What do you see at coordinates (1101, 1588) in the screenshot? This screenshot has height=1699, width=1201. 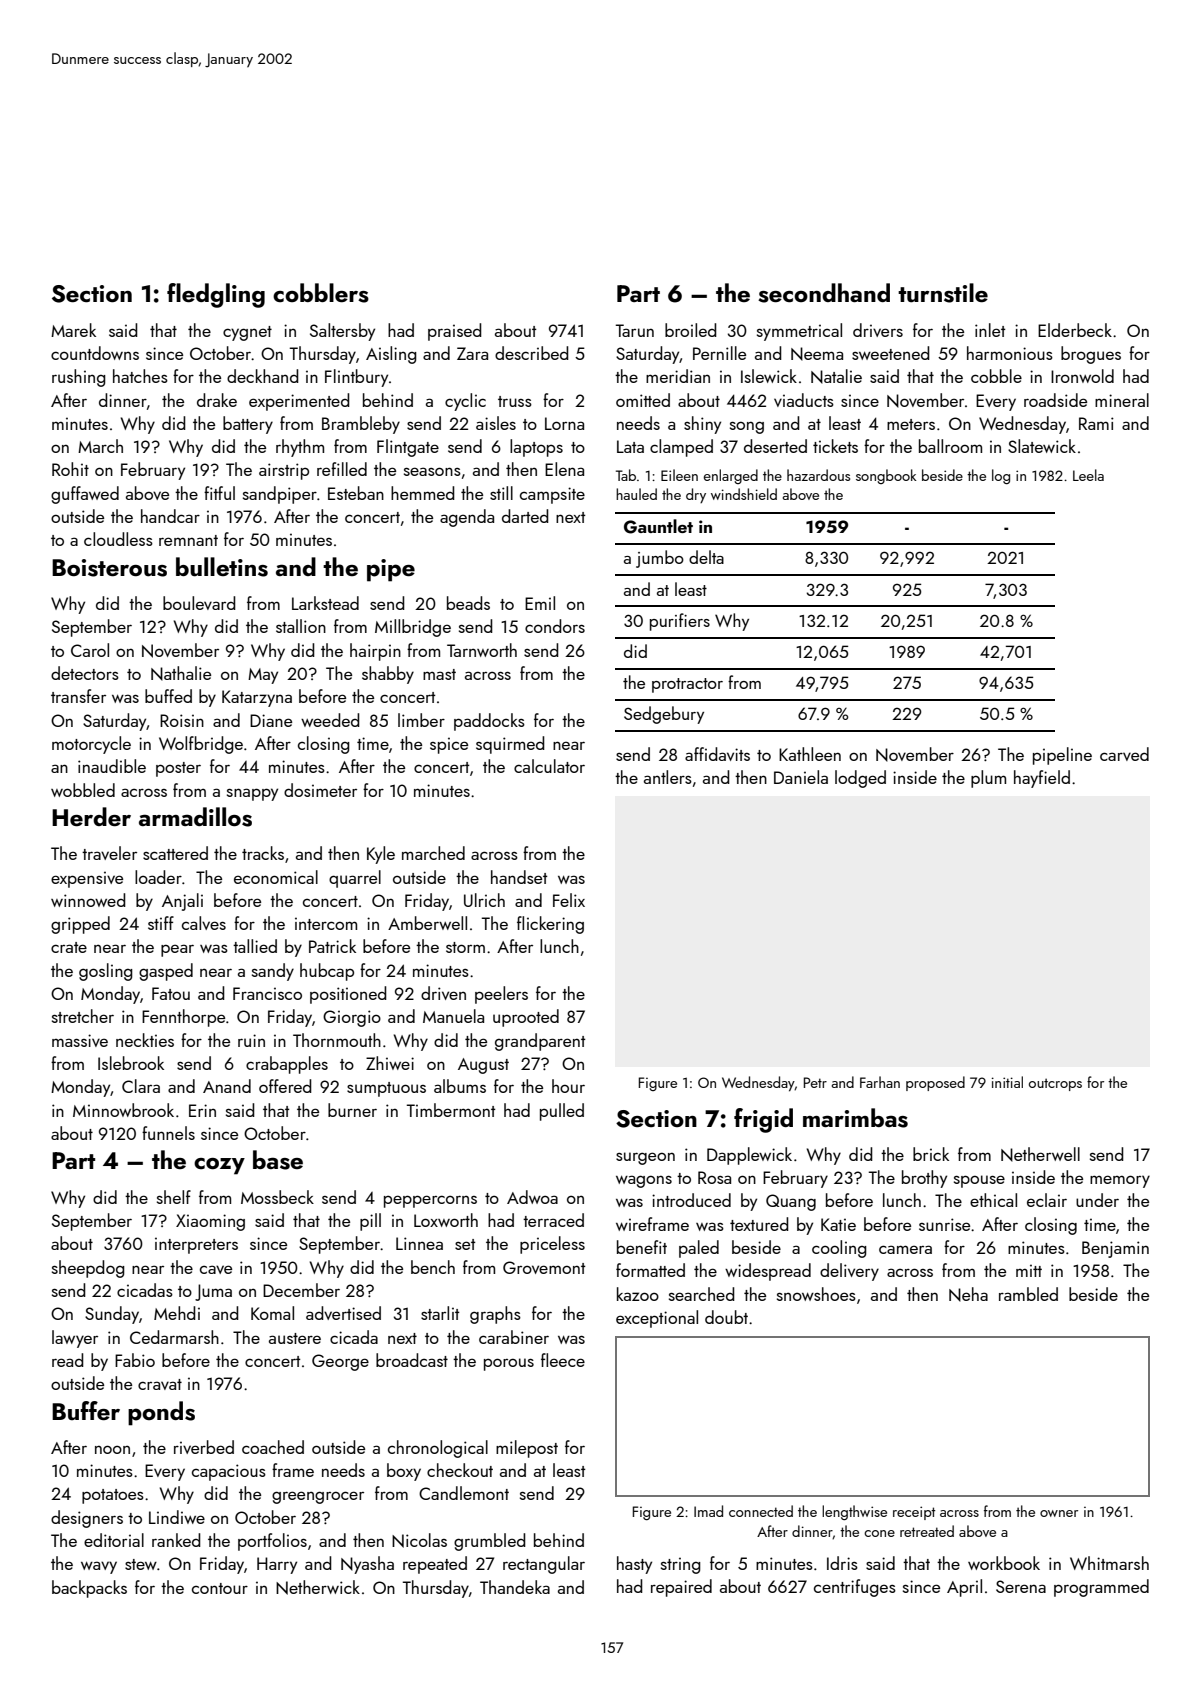 I see `programmed` at bounding box center [1101, 1588].
